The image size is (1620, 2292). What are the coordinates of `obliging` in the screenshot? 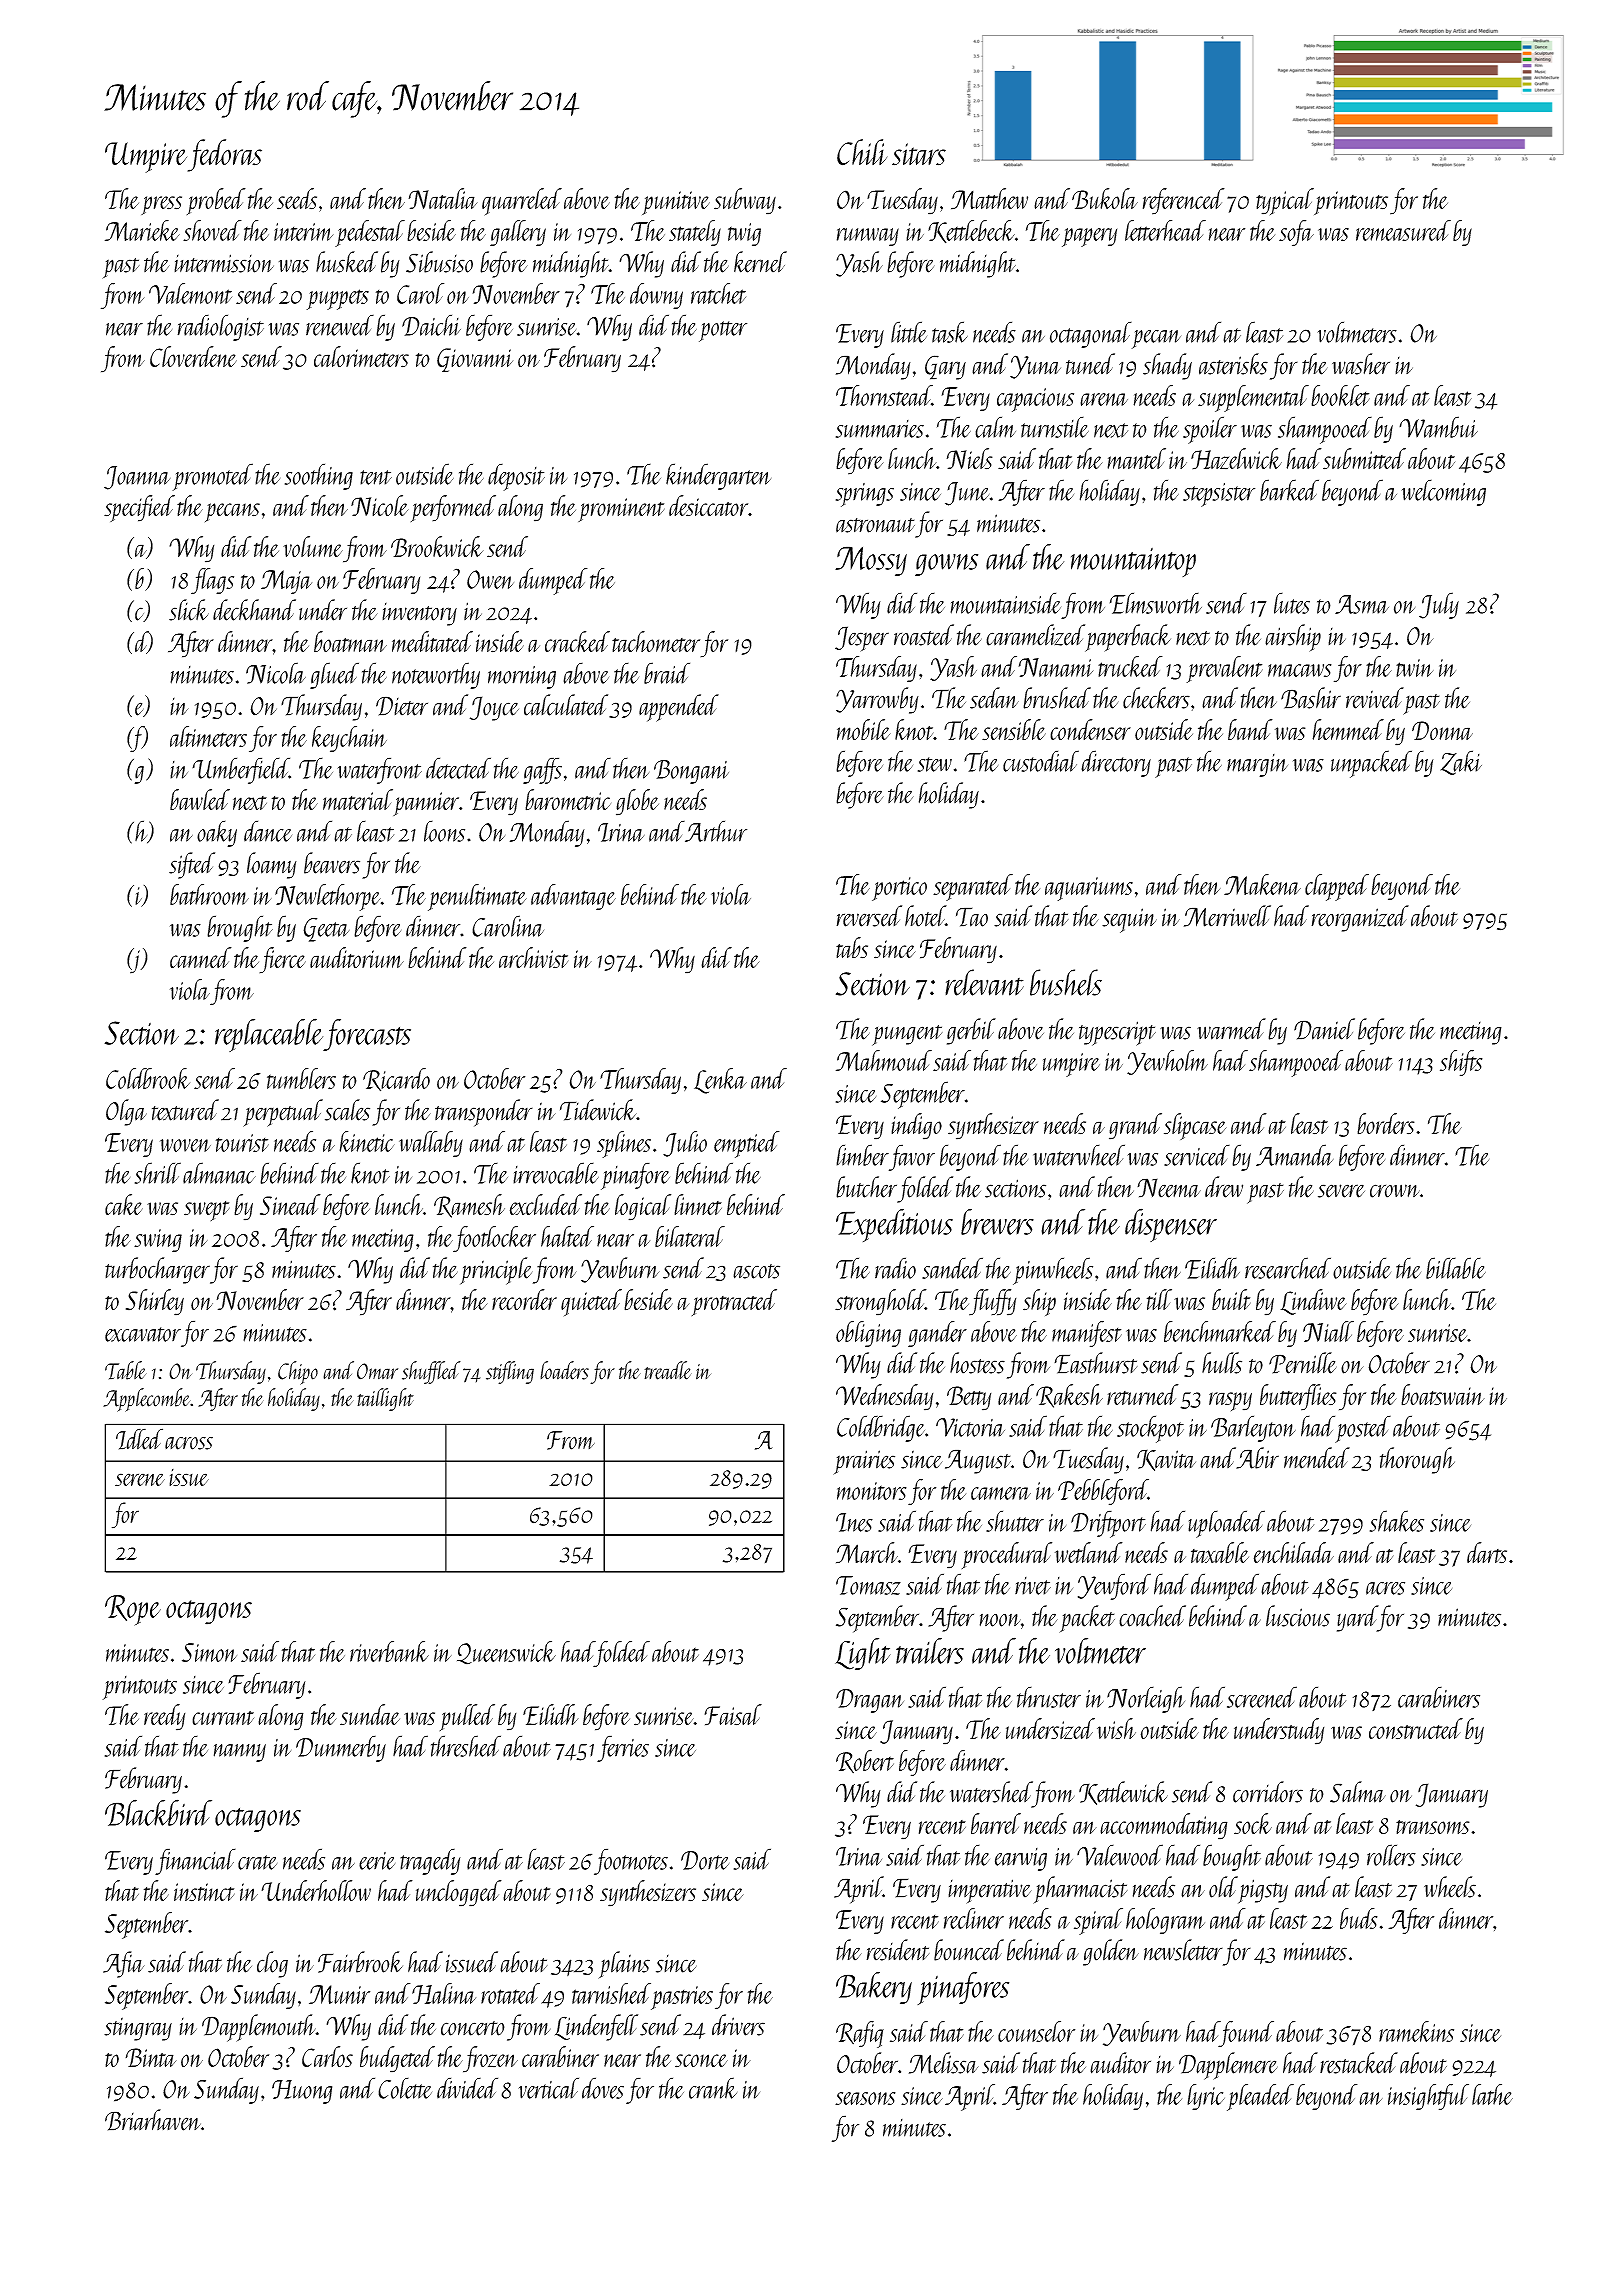 It's located at (868, 1334).
